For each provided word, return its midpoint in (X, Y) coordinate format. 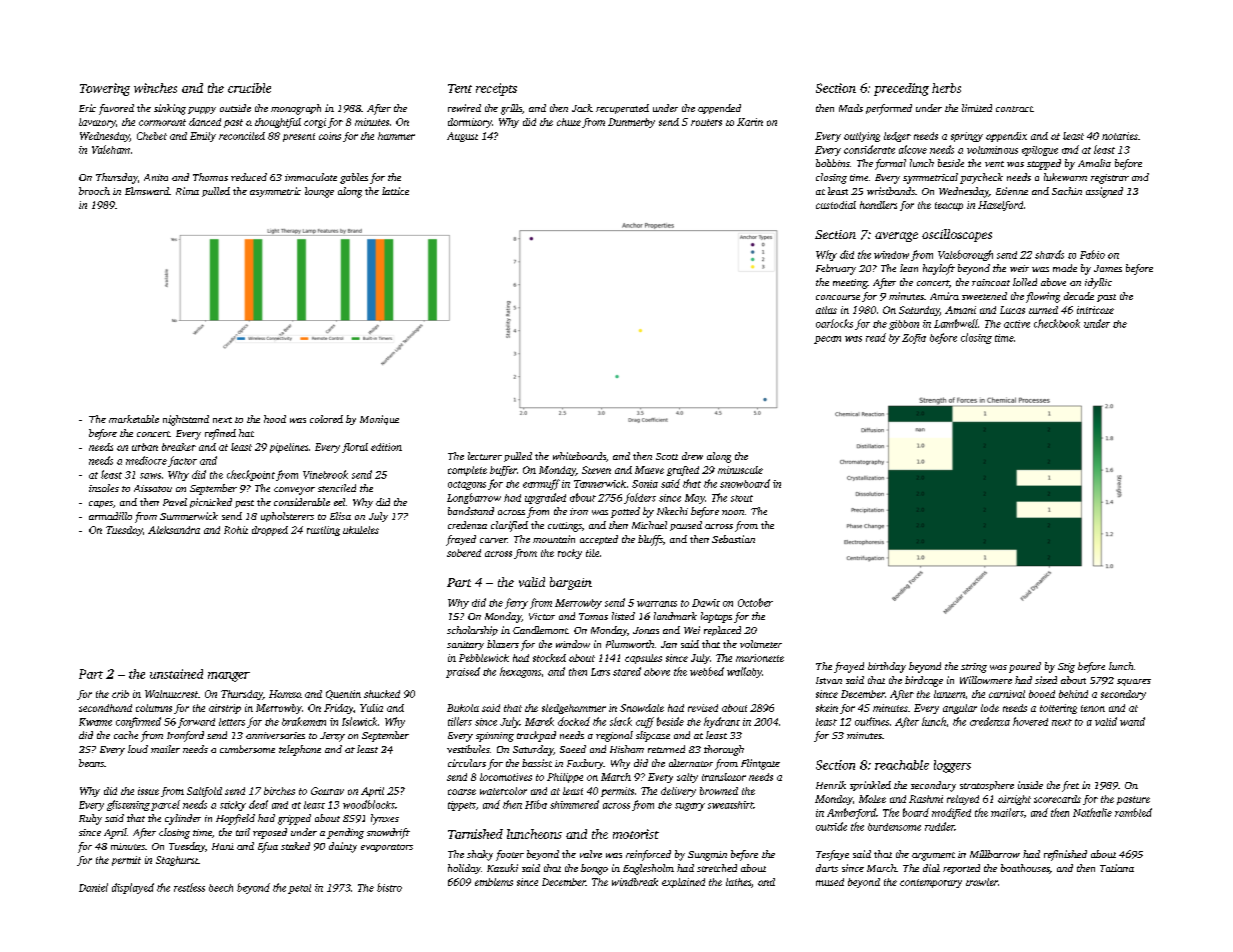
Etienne (1012, 191)
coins (330, 136)
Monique (379, 420)
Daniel (93, 887)
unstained (176, 674)
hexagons (520, 672)
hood (275, 419)
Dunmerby (631, 123)
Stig (1066, 668)
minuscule (740, 470)
